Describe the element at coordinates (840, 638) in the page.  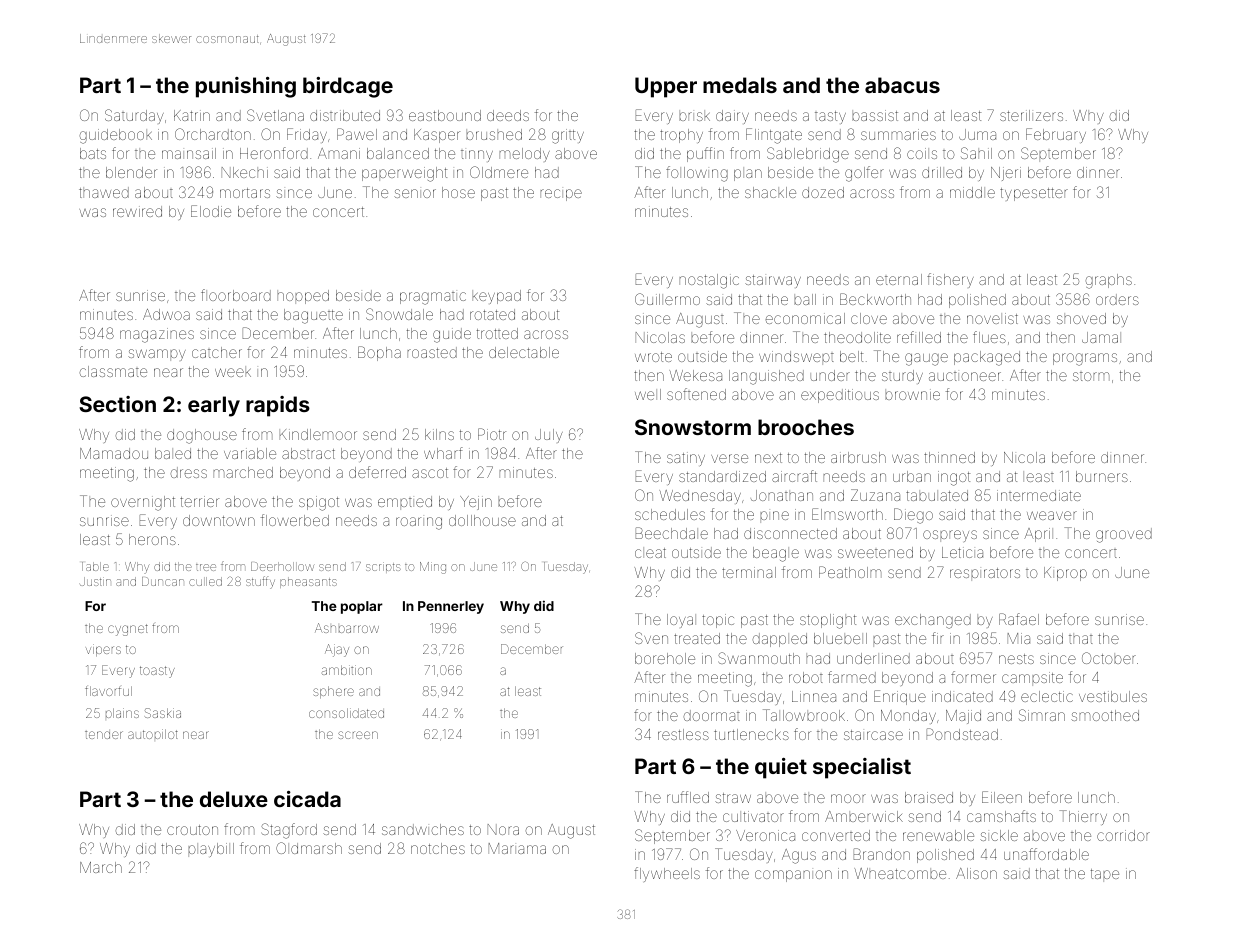
I see `bluebell` at that location.
